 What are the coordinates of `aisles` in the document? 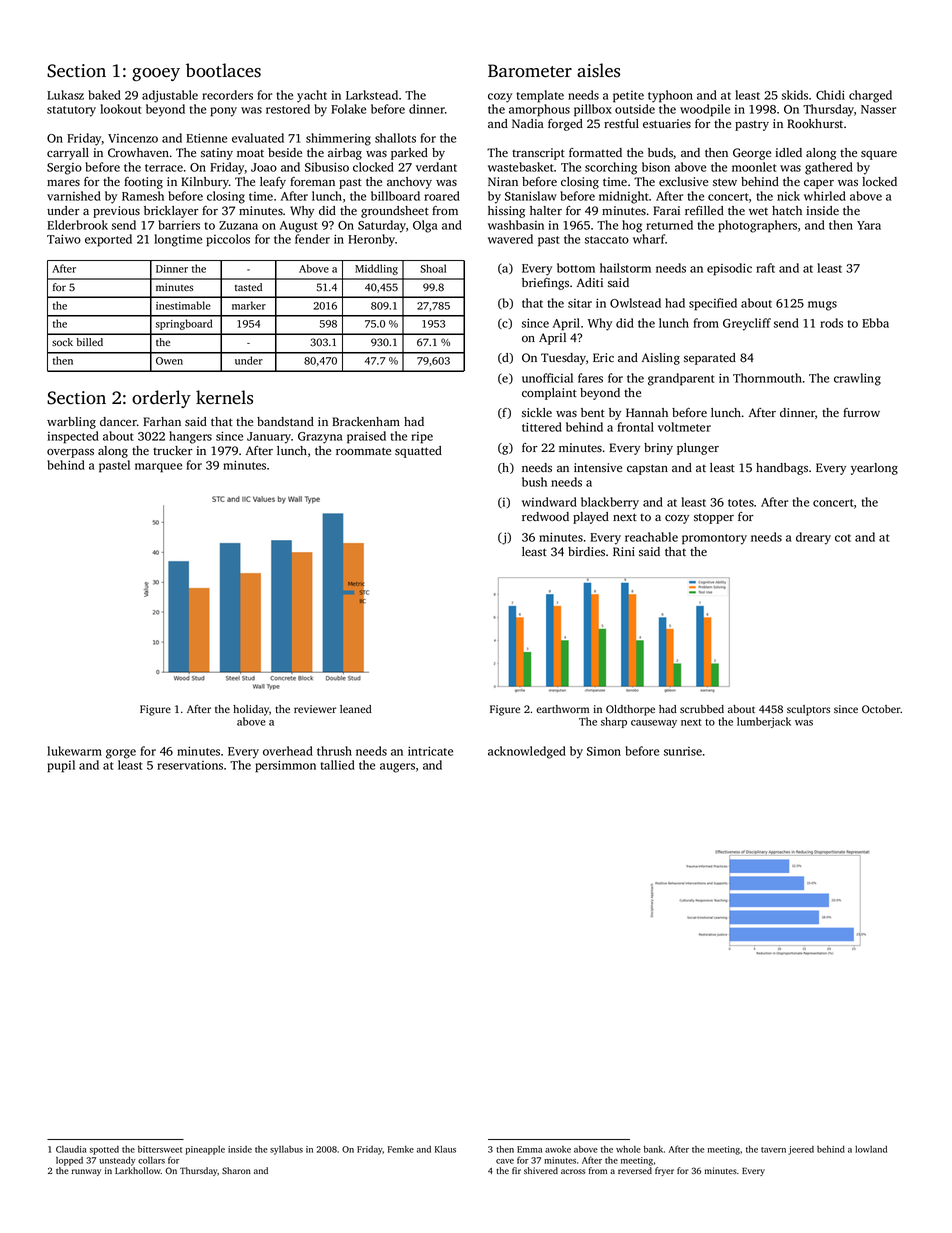 It's located at (598, 70).
